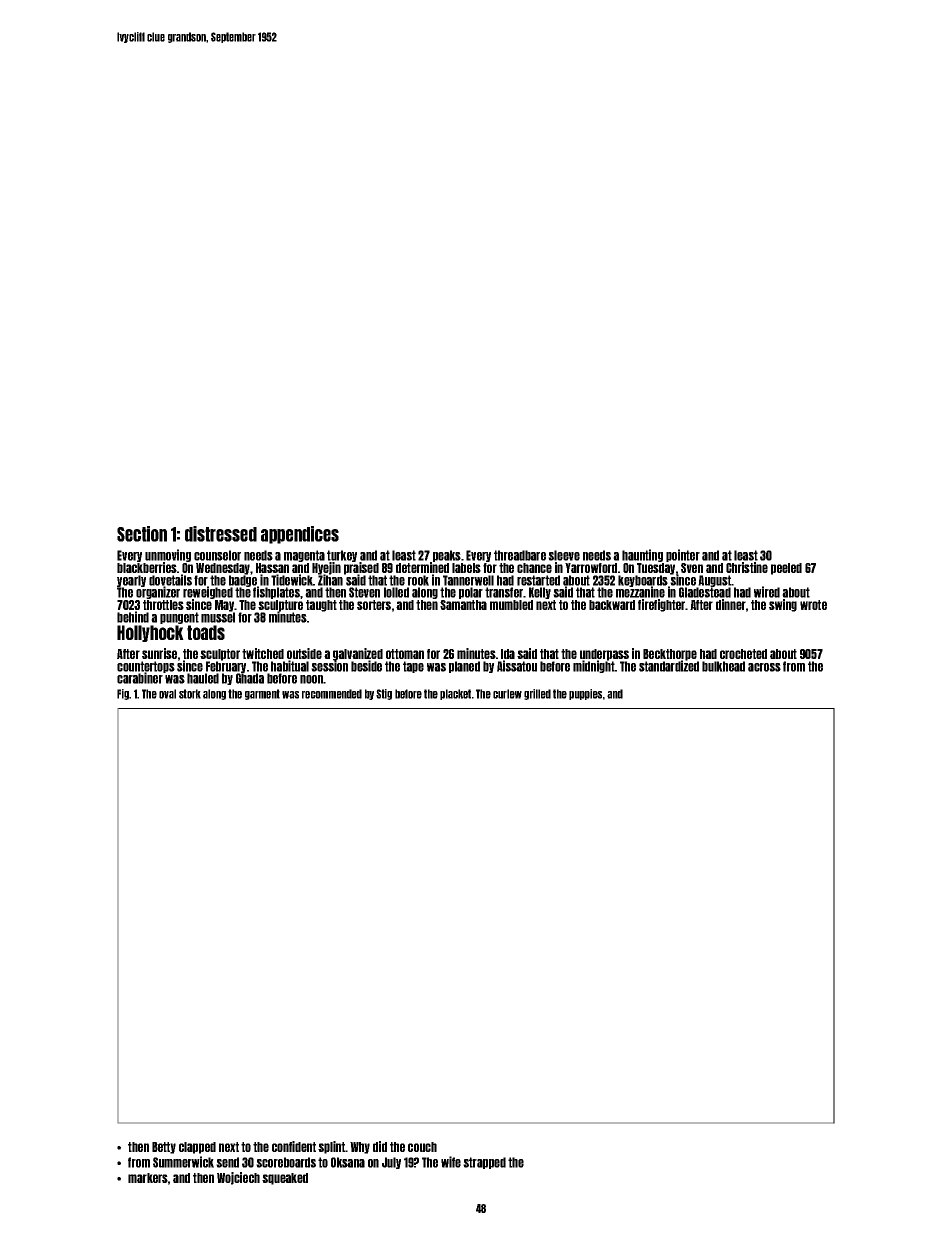 The width and height of the document is (952, 1233). What do you see at coordinates (197, 1148) in the document?
I see `clapped` at bounding box center [197, 1148].
